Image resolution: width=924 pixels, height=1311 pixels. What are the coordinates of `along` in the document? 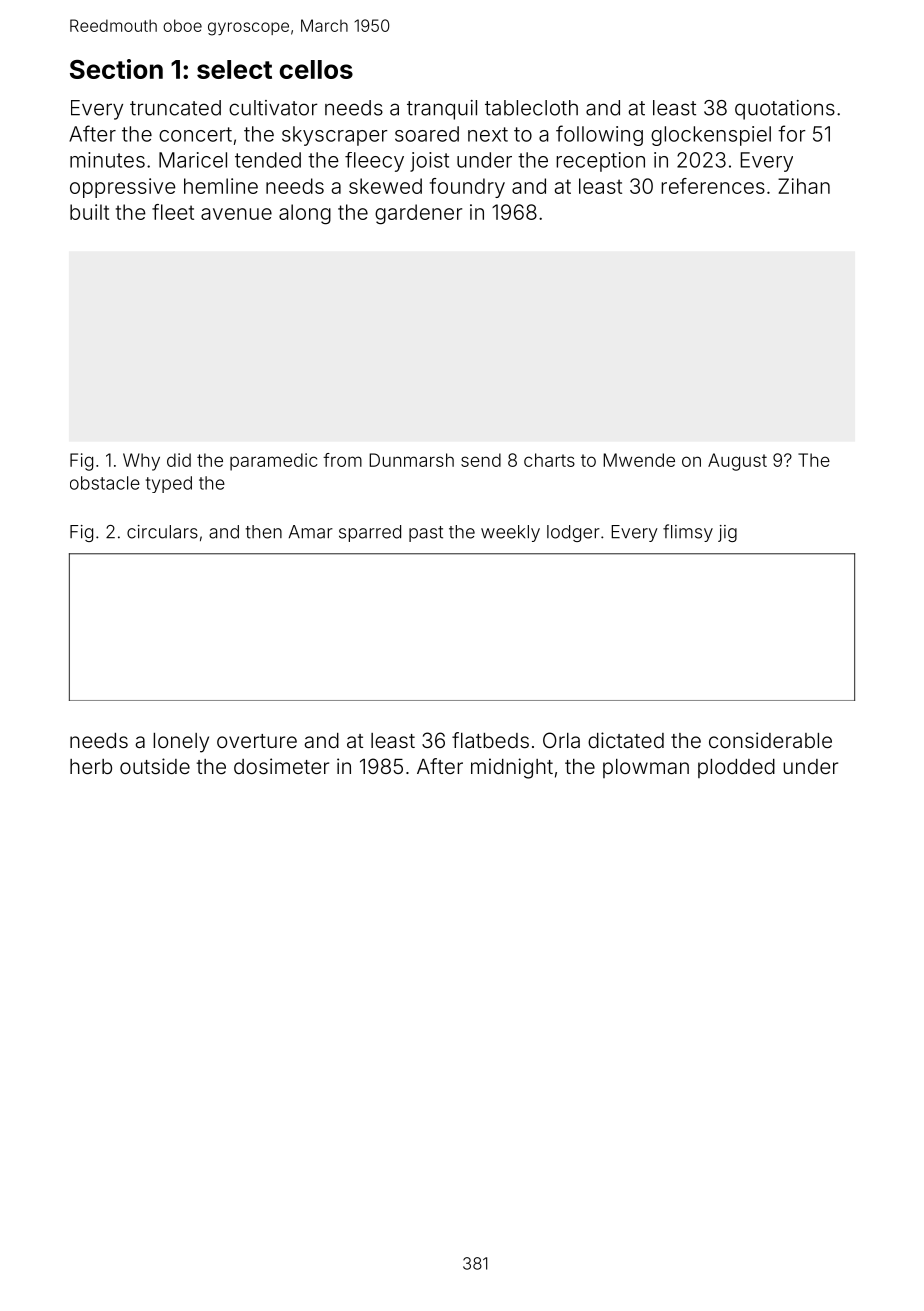 It's located at (305, 214).
